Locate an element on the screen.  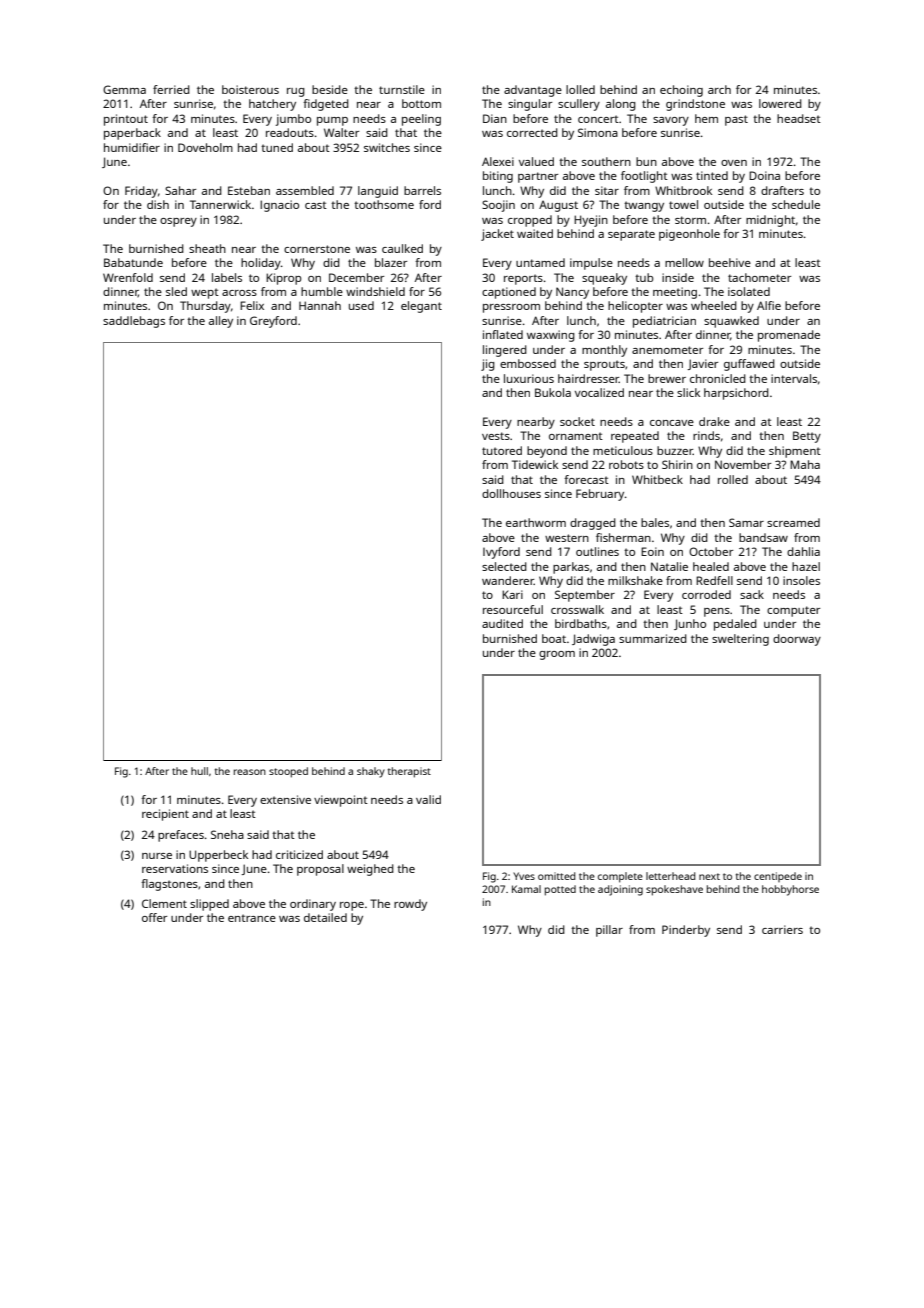
audited is located at coordinates (502, 623).
